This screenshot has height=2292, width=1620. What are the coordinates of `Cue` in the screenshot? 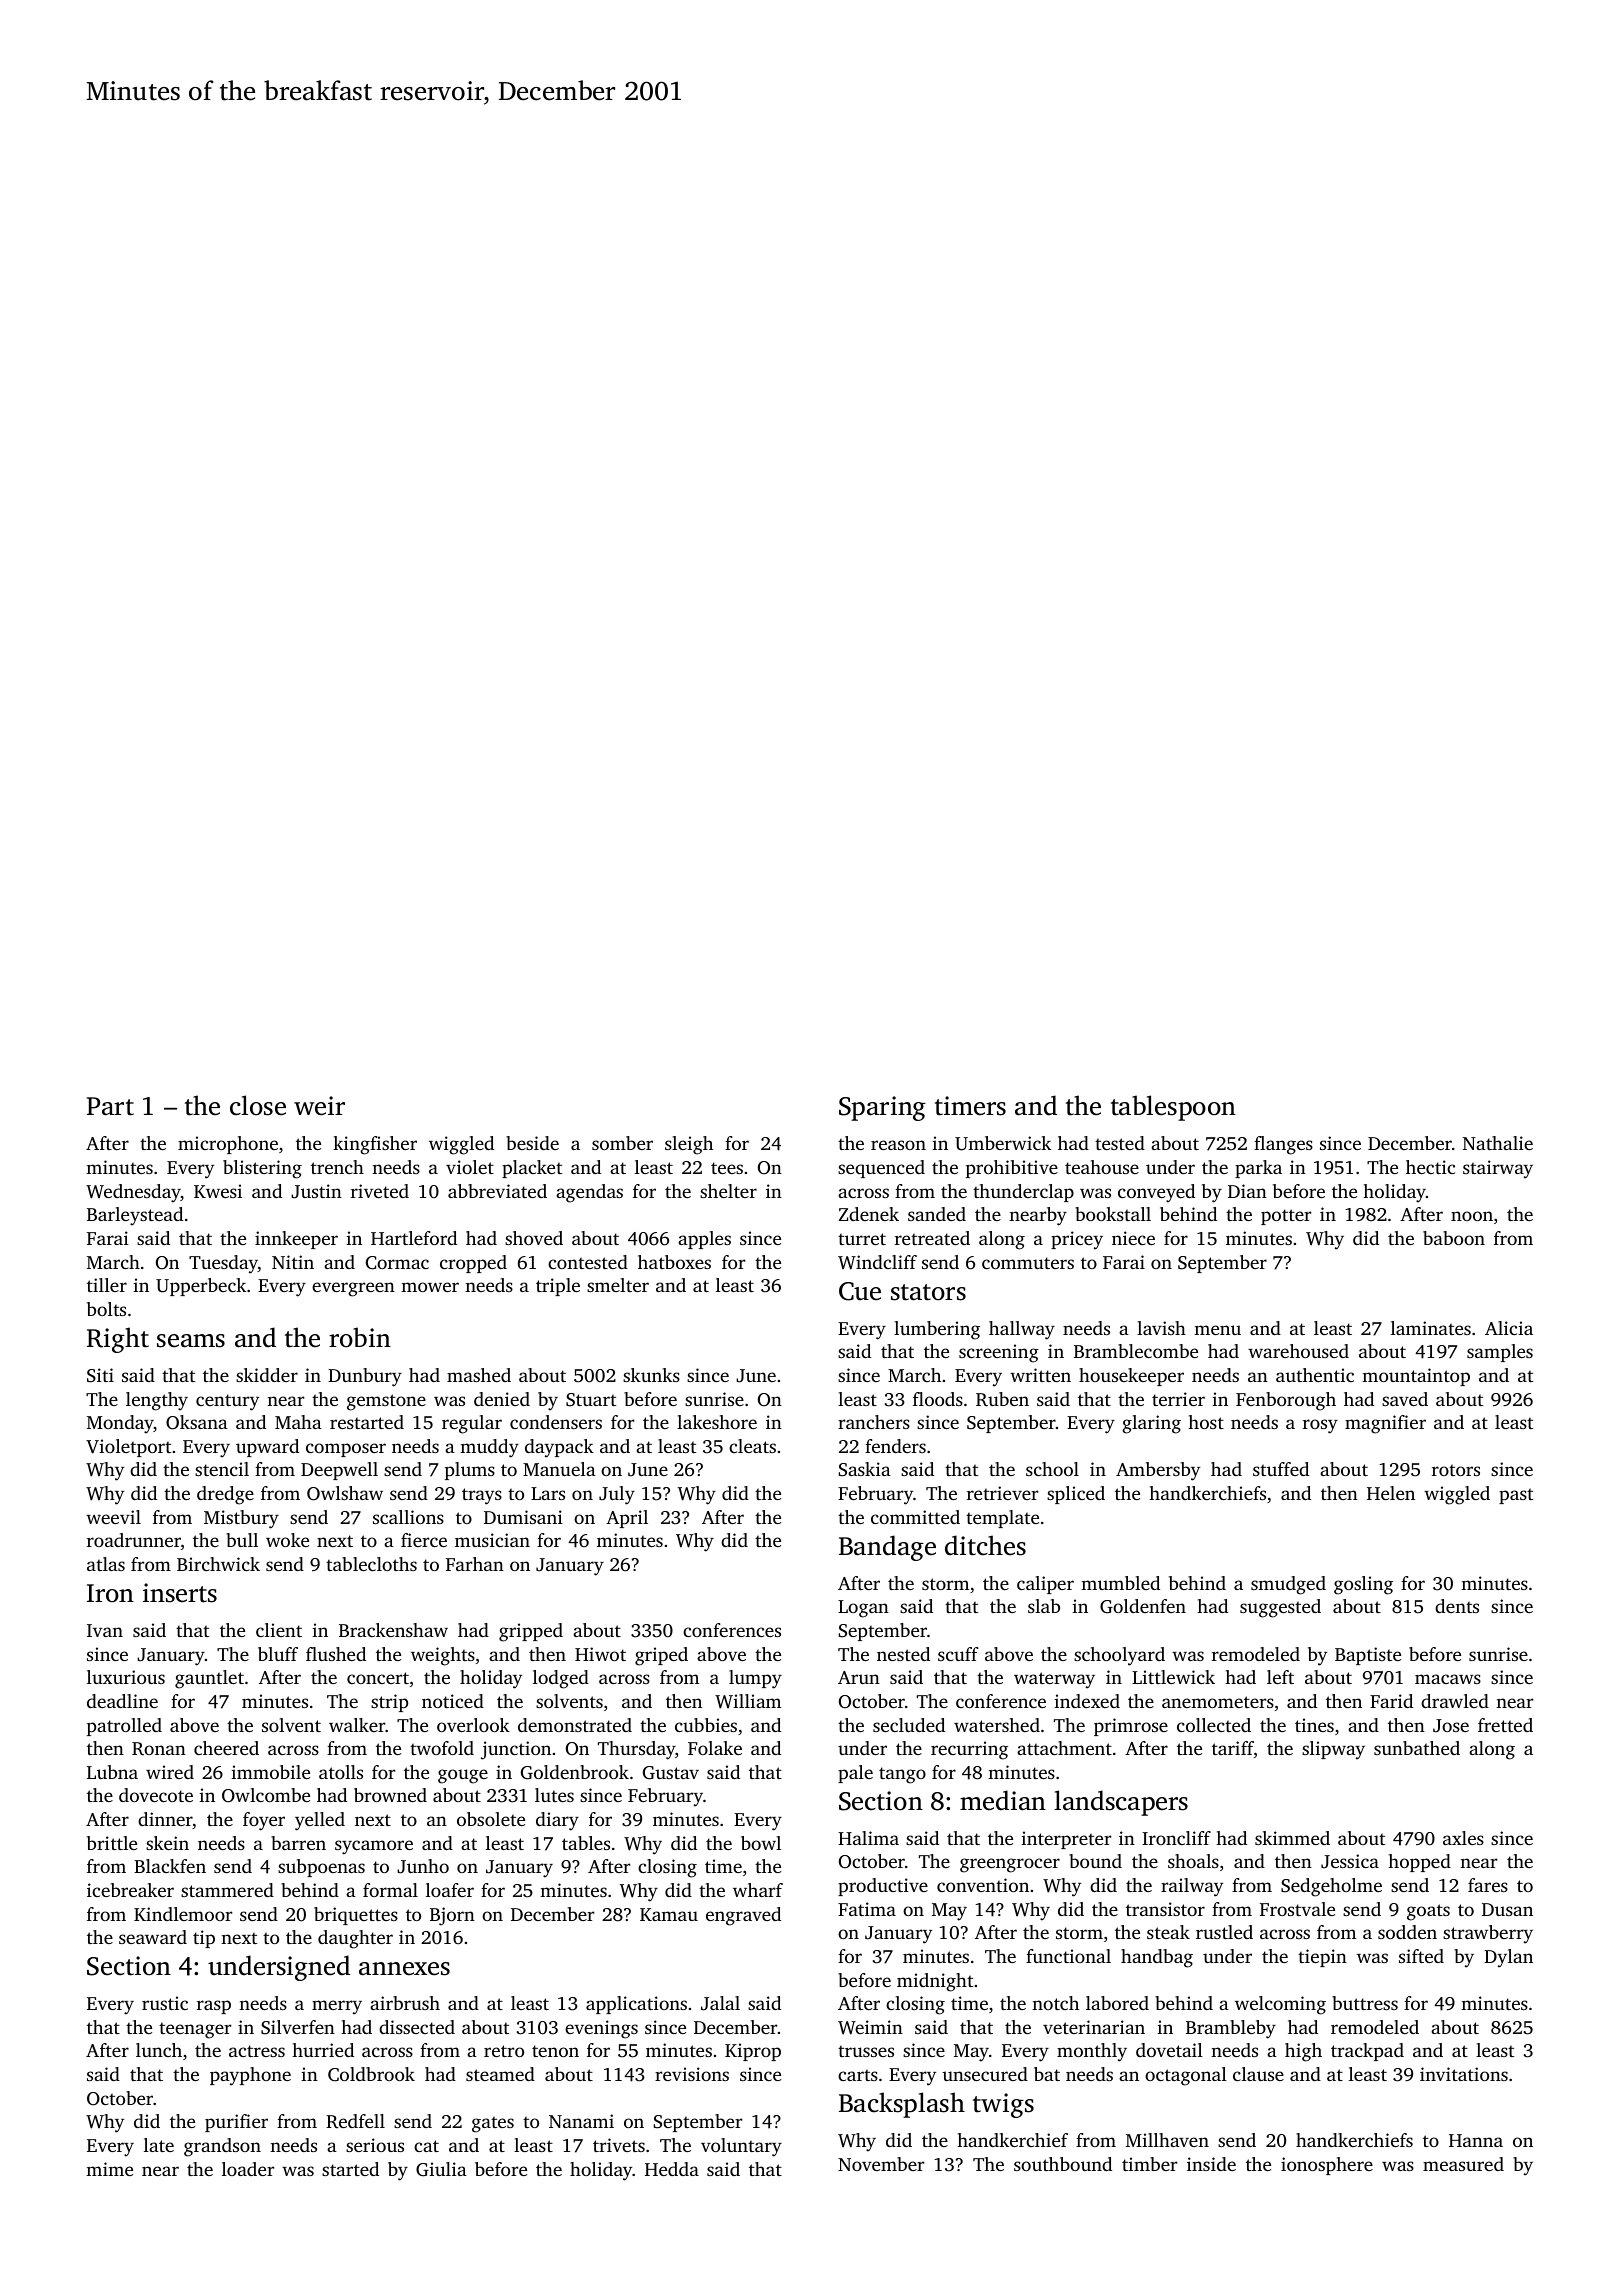 It's located at (860, 1291).
